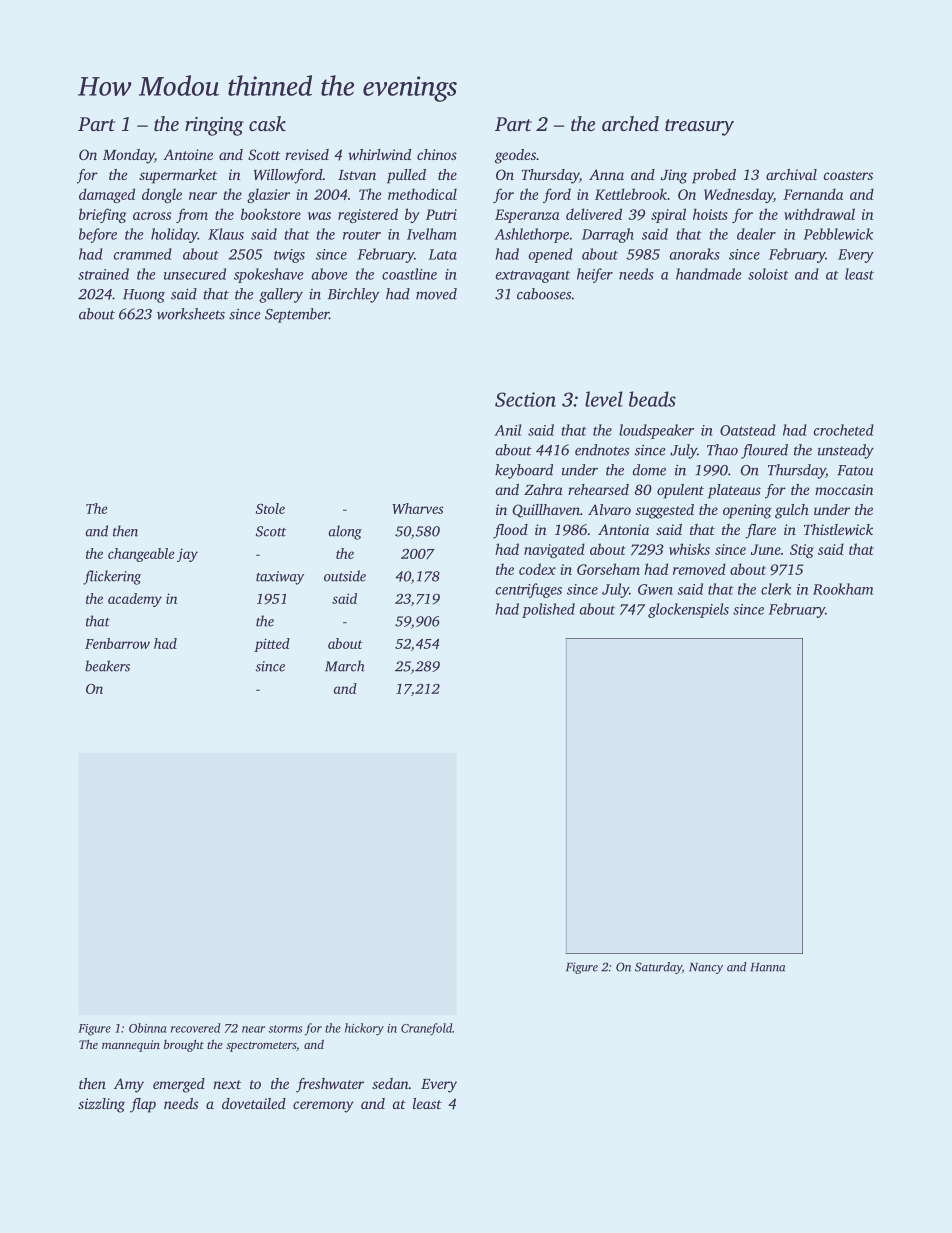  Describe the element at coordinates (843, 589) in the screenshot. I see `Rookham` at that location.
